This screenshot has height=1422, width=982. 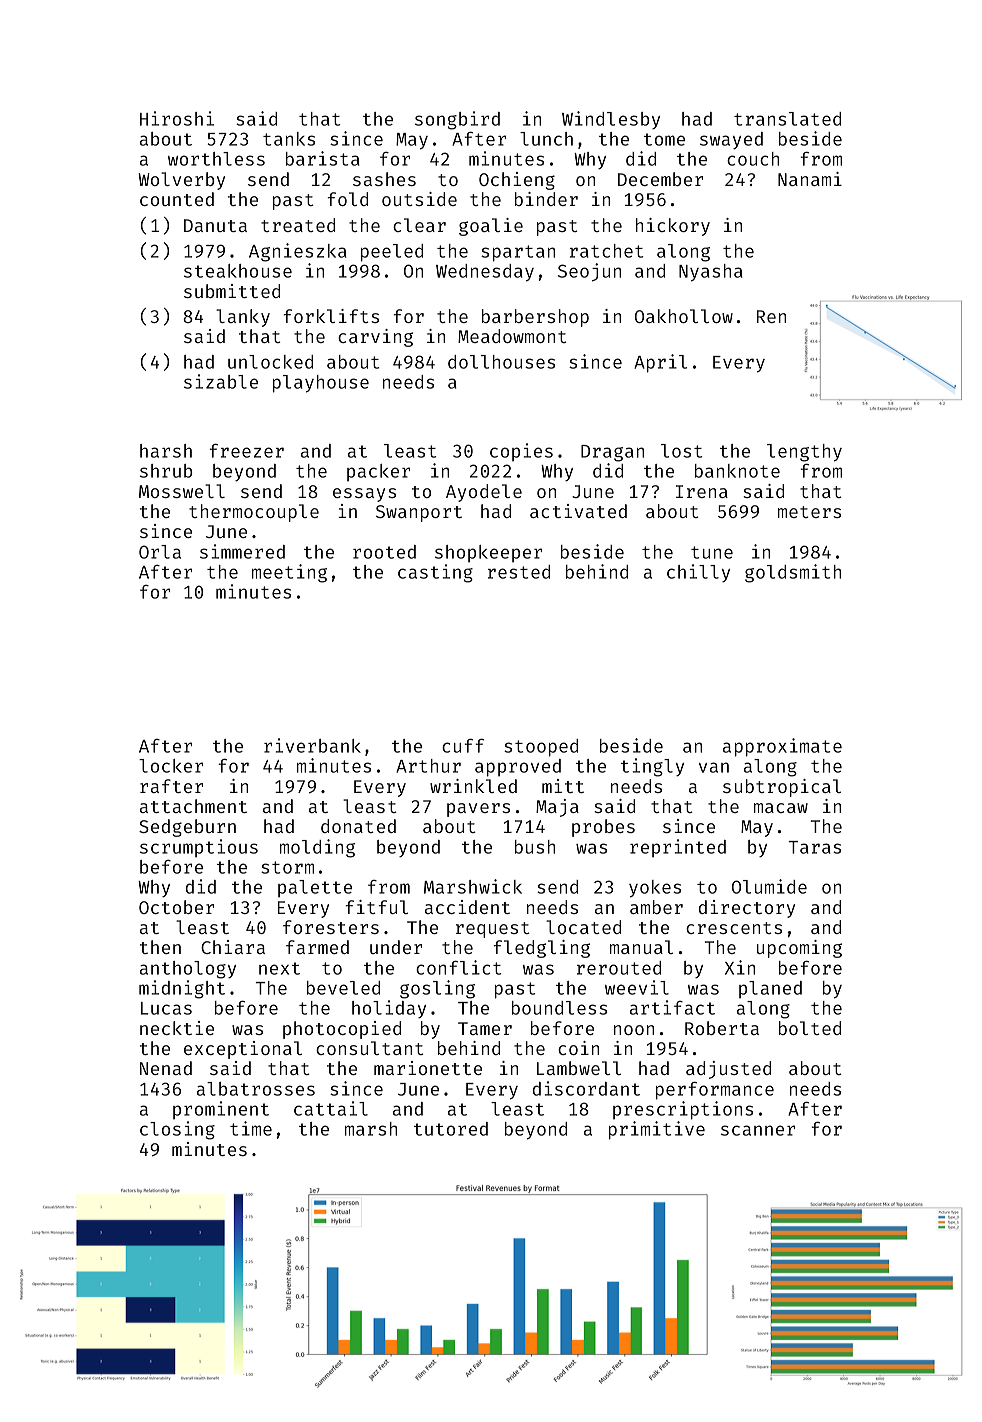 What do you see at coordinates (758, 1130) in the screenshot?
I see `scanner` at bounding box center [758, 1130].
